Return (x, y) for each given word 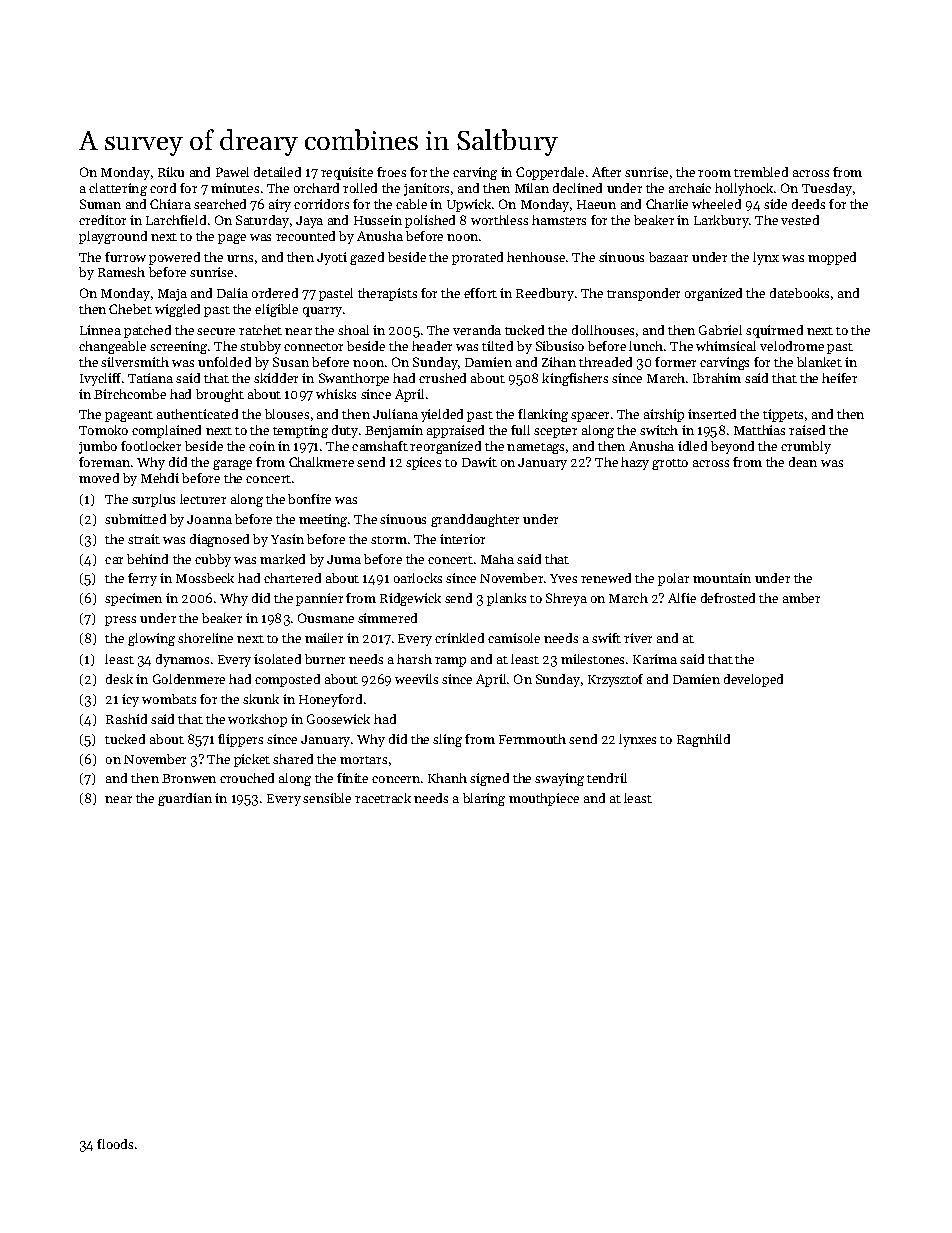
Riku (171, 172)
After (606, 172)
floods (115, 1144)
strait (144, 539)
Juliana (395, 414)
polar (673, 579)
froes (391, 172)
